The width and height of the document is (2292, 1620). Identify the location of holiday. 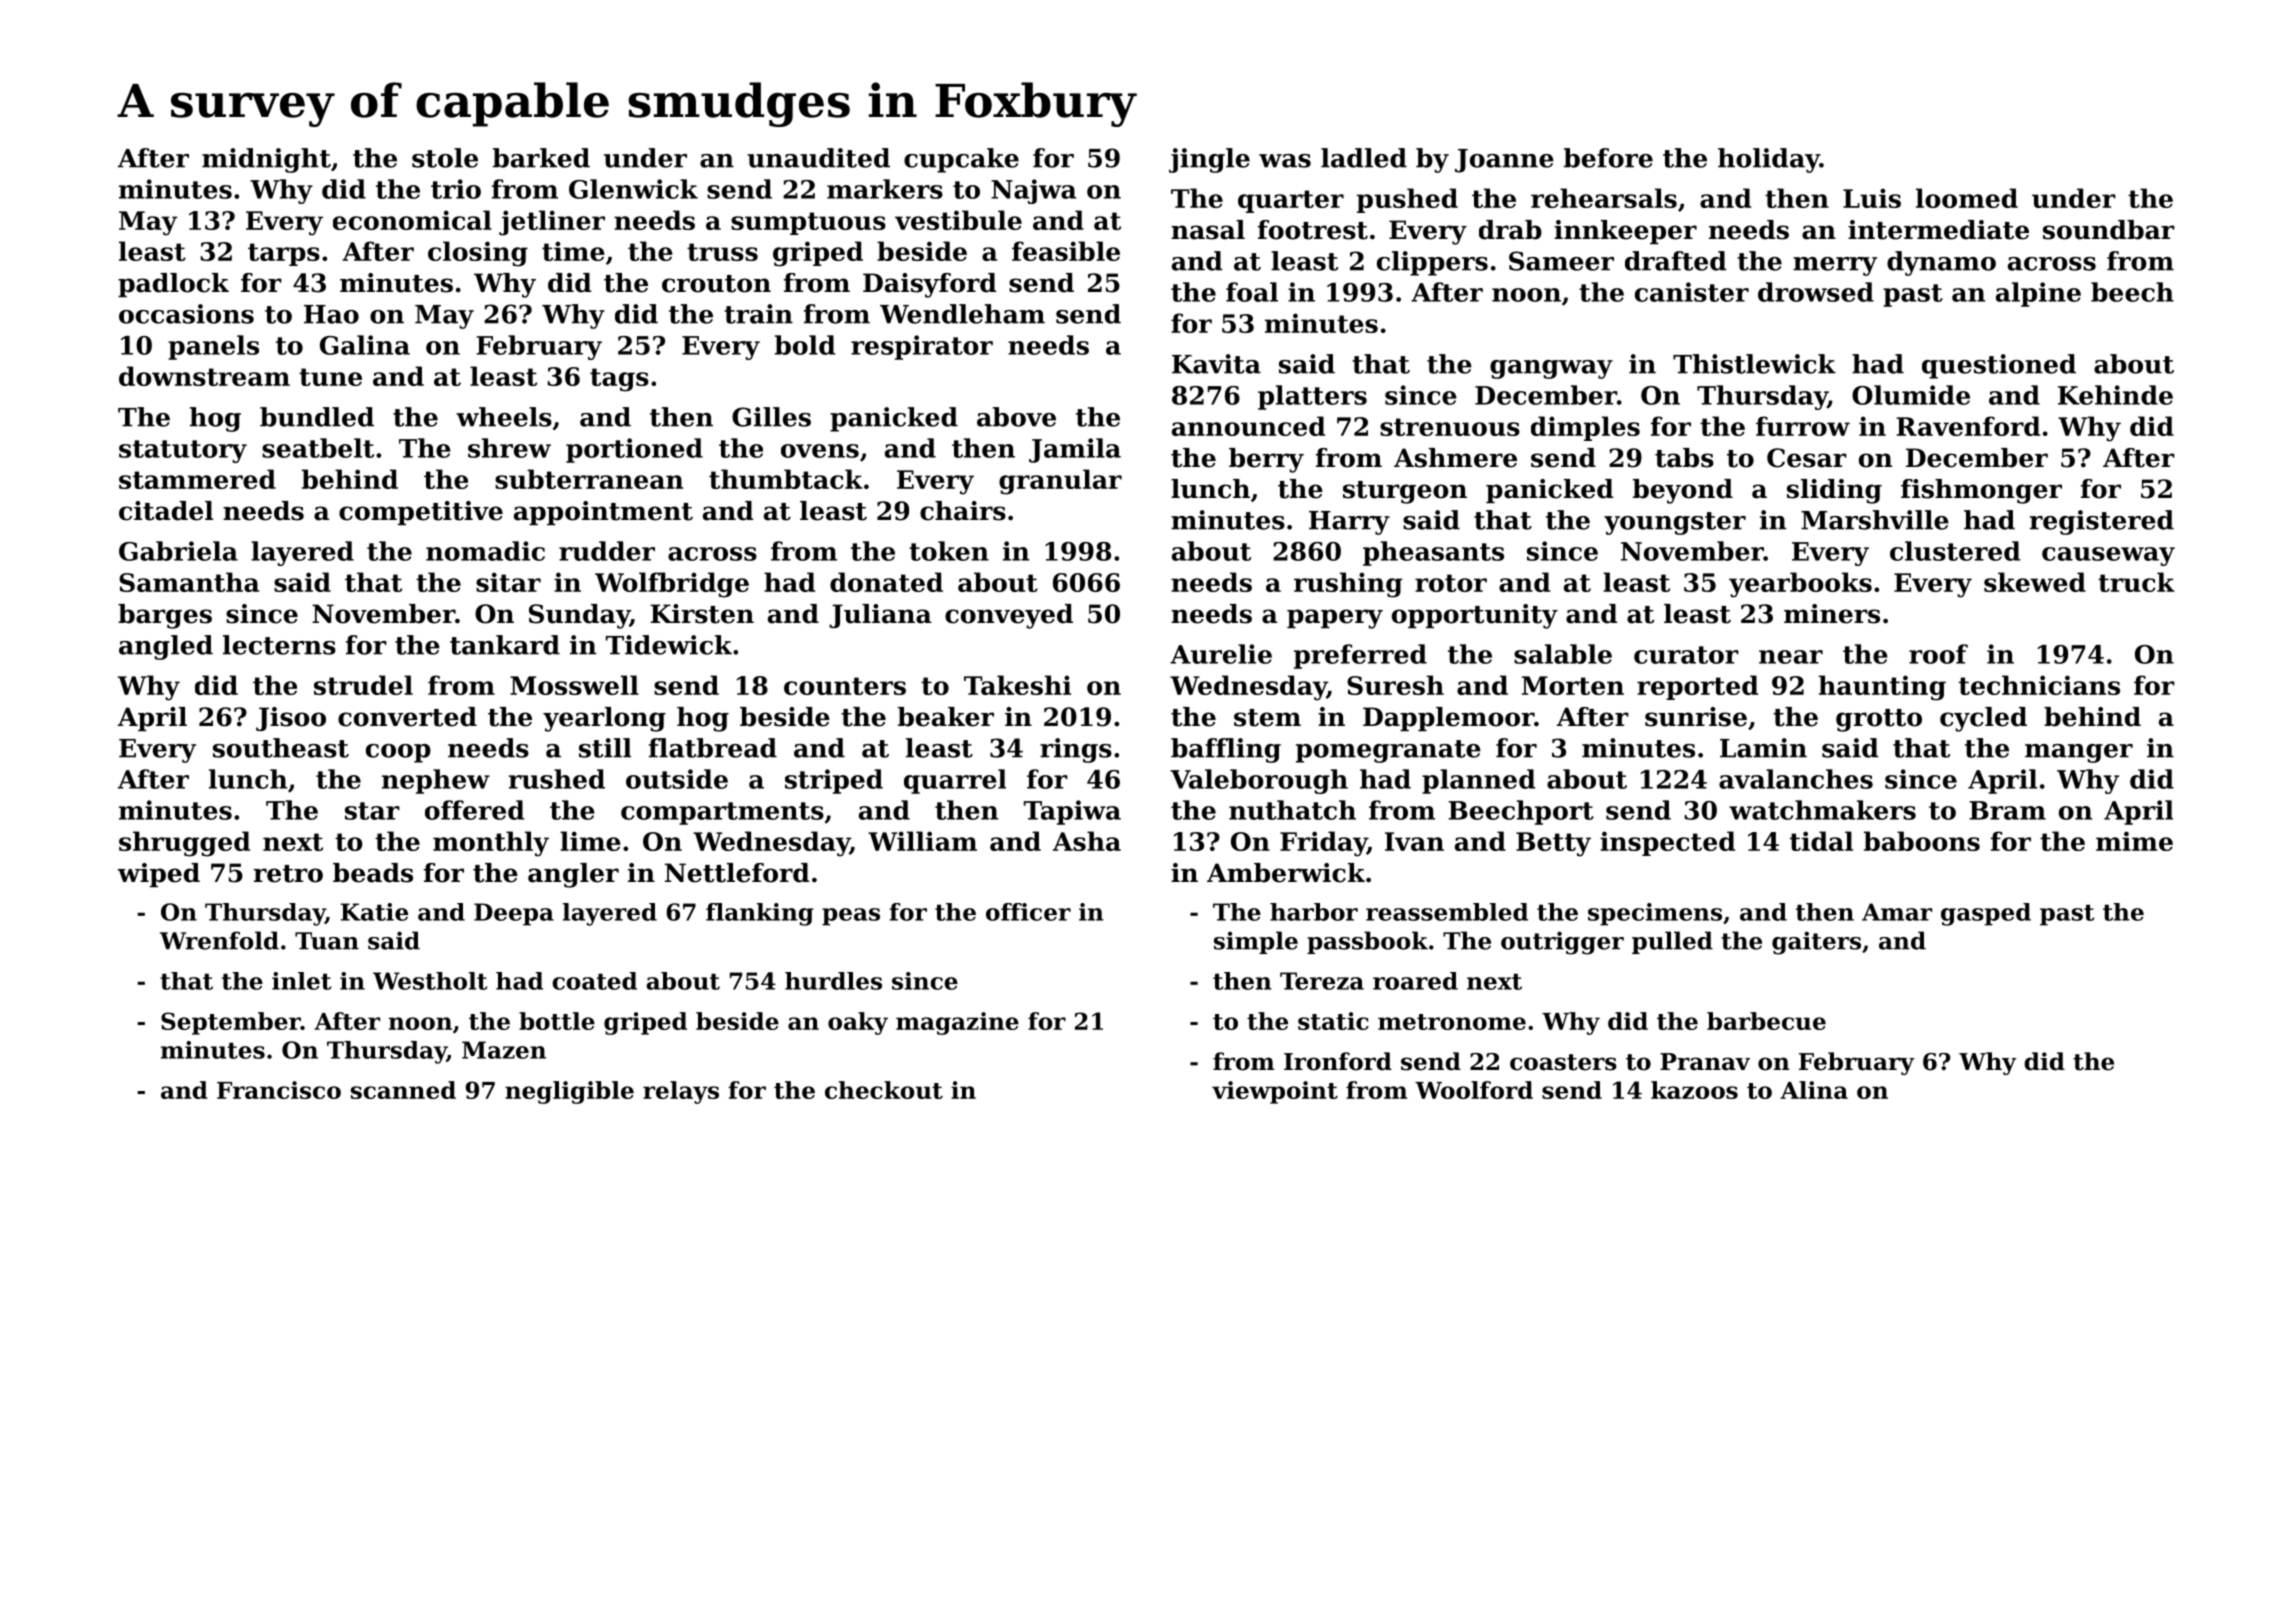
(1769, 160).
